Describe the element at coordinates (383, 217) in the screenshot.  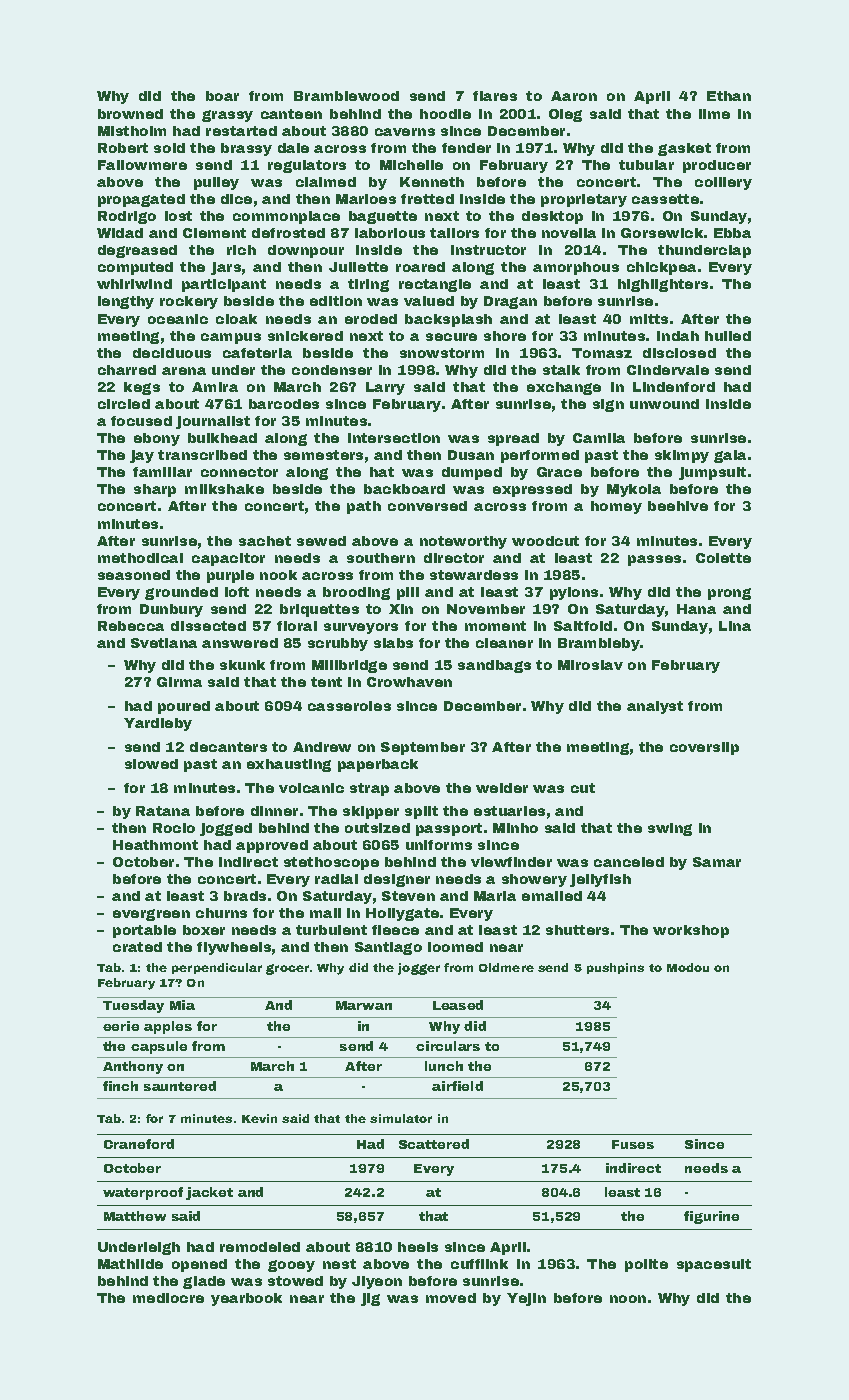
I see `baguette` at that location.
